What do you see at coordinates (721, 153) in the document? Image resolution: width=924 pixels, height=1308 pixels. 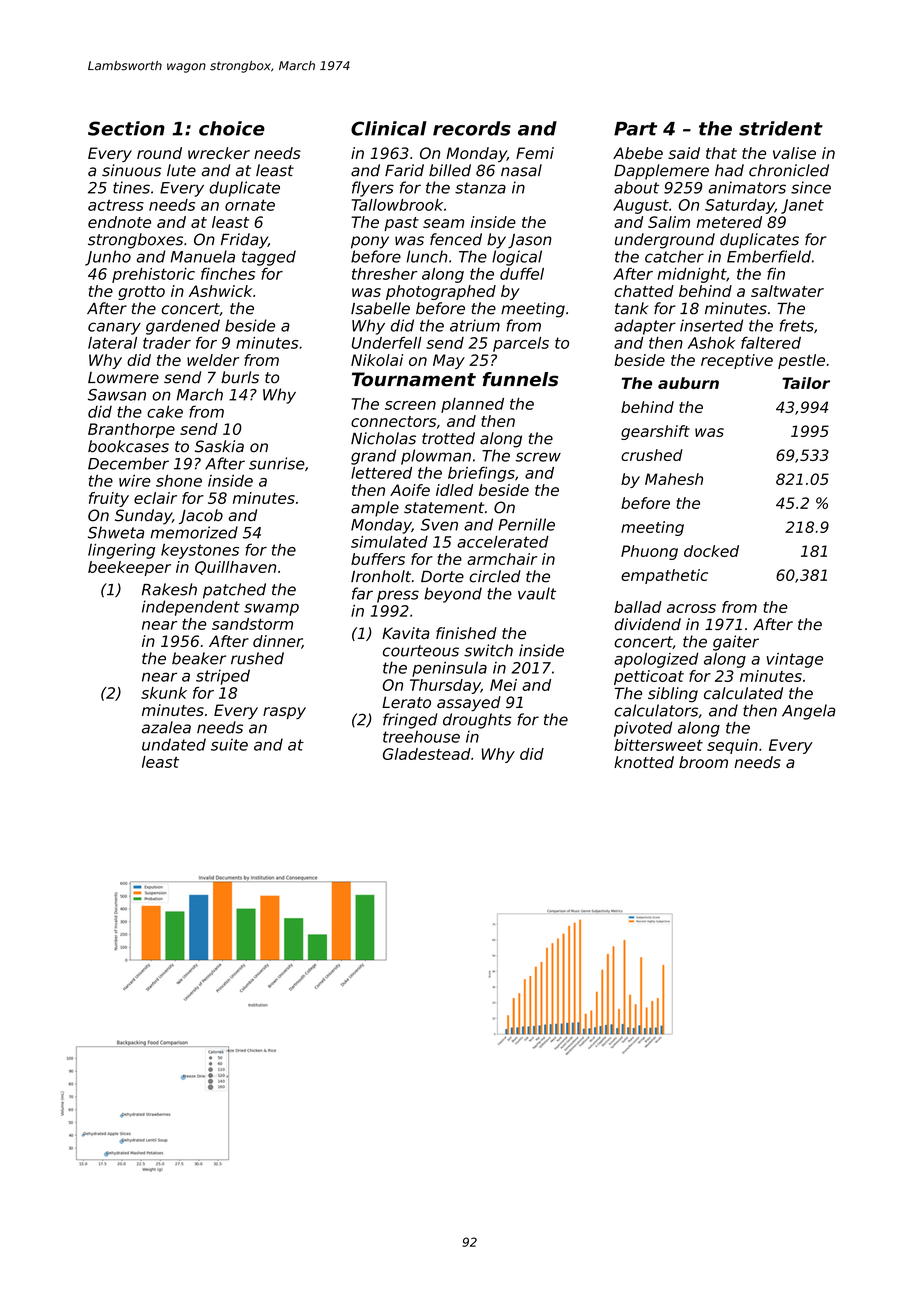 I see `that` at bounding box center [721, 153].
